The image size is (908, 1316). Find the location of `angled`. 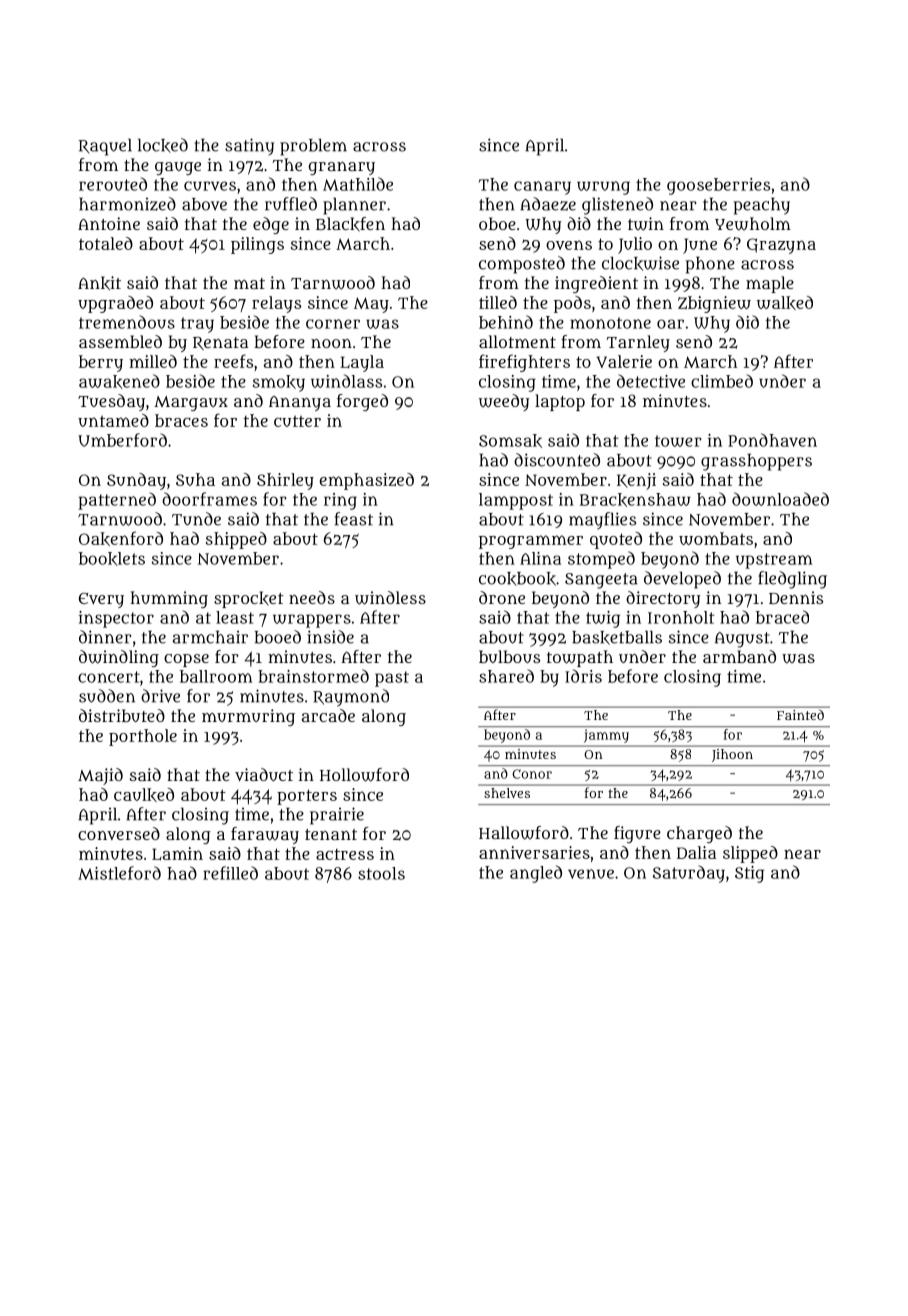

angled is located at coordinates (536, 874).
